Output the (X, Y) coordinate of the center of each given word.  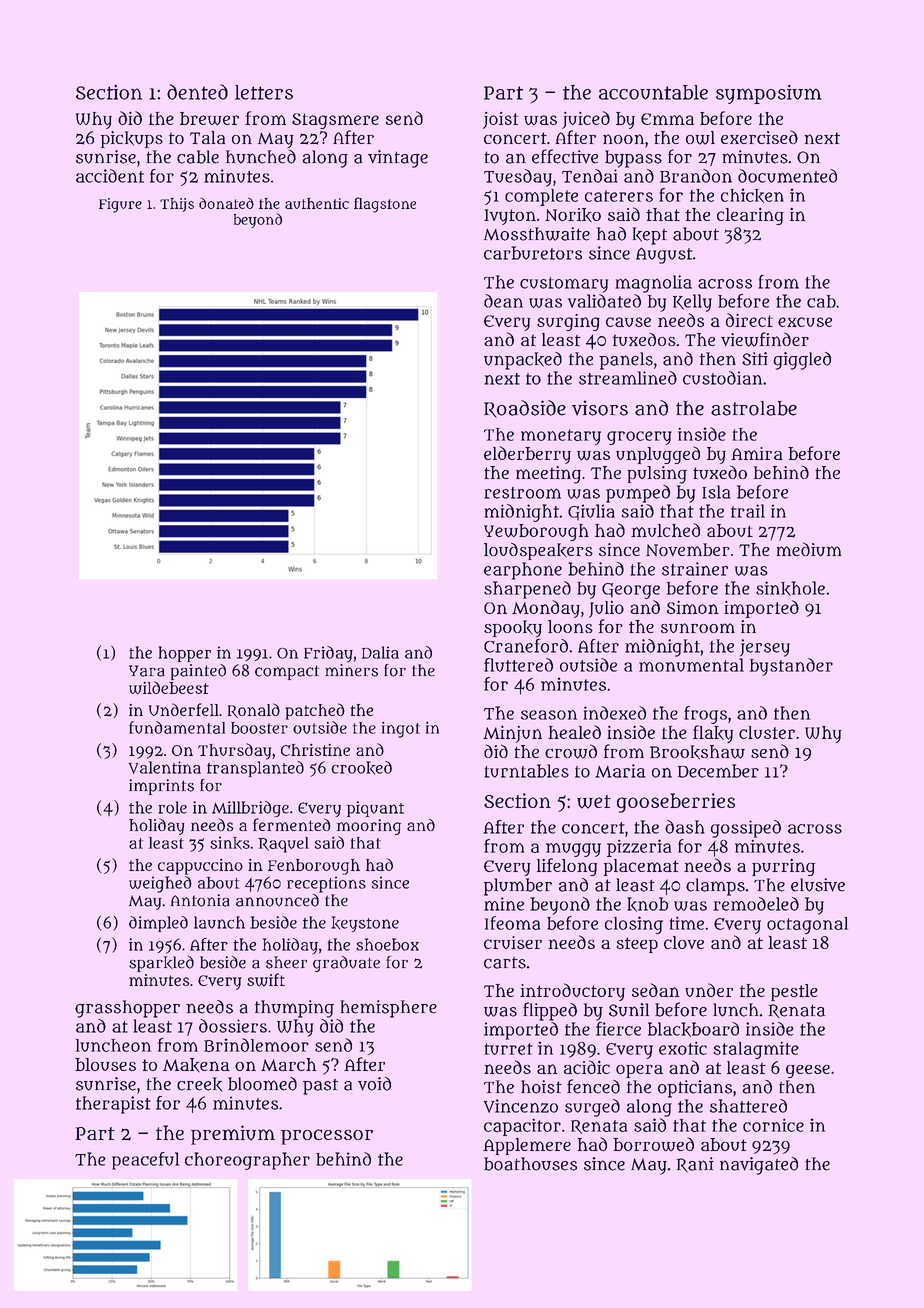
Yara (147, 671)
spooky (513, 629)
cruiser (513, 942)
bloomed (262, 1084)
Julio (606, 609)
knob (647, 904)
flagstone (385, 205)
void (374, 1084)
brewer (209, 119)
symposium (769, 94)
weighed (160, 884)
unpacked (523, 361)
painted (198, 672)
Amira (757, 453)
